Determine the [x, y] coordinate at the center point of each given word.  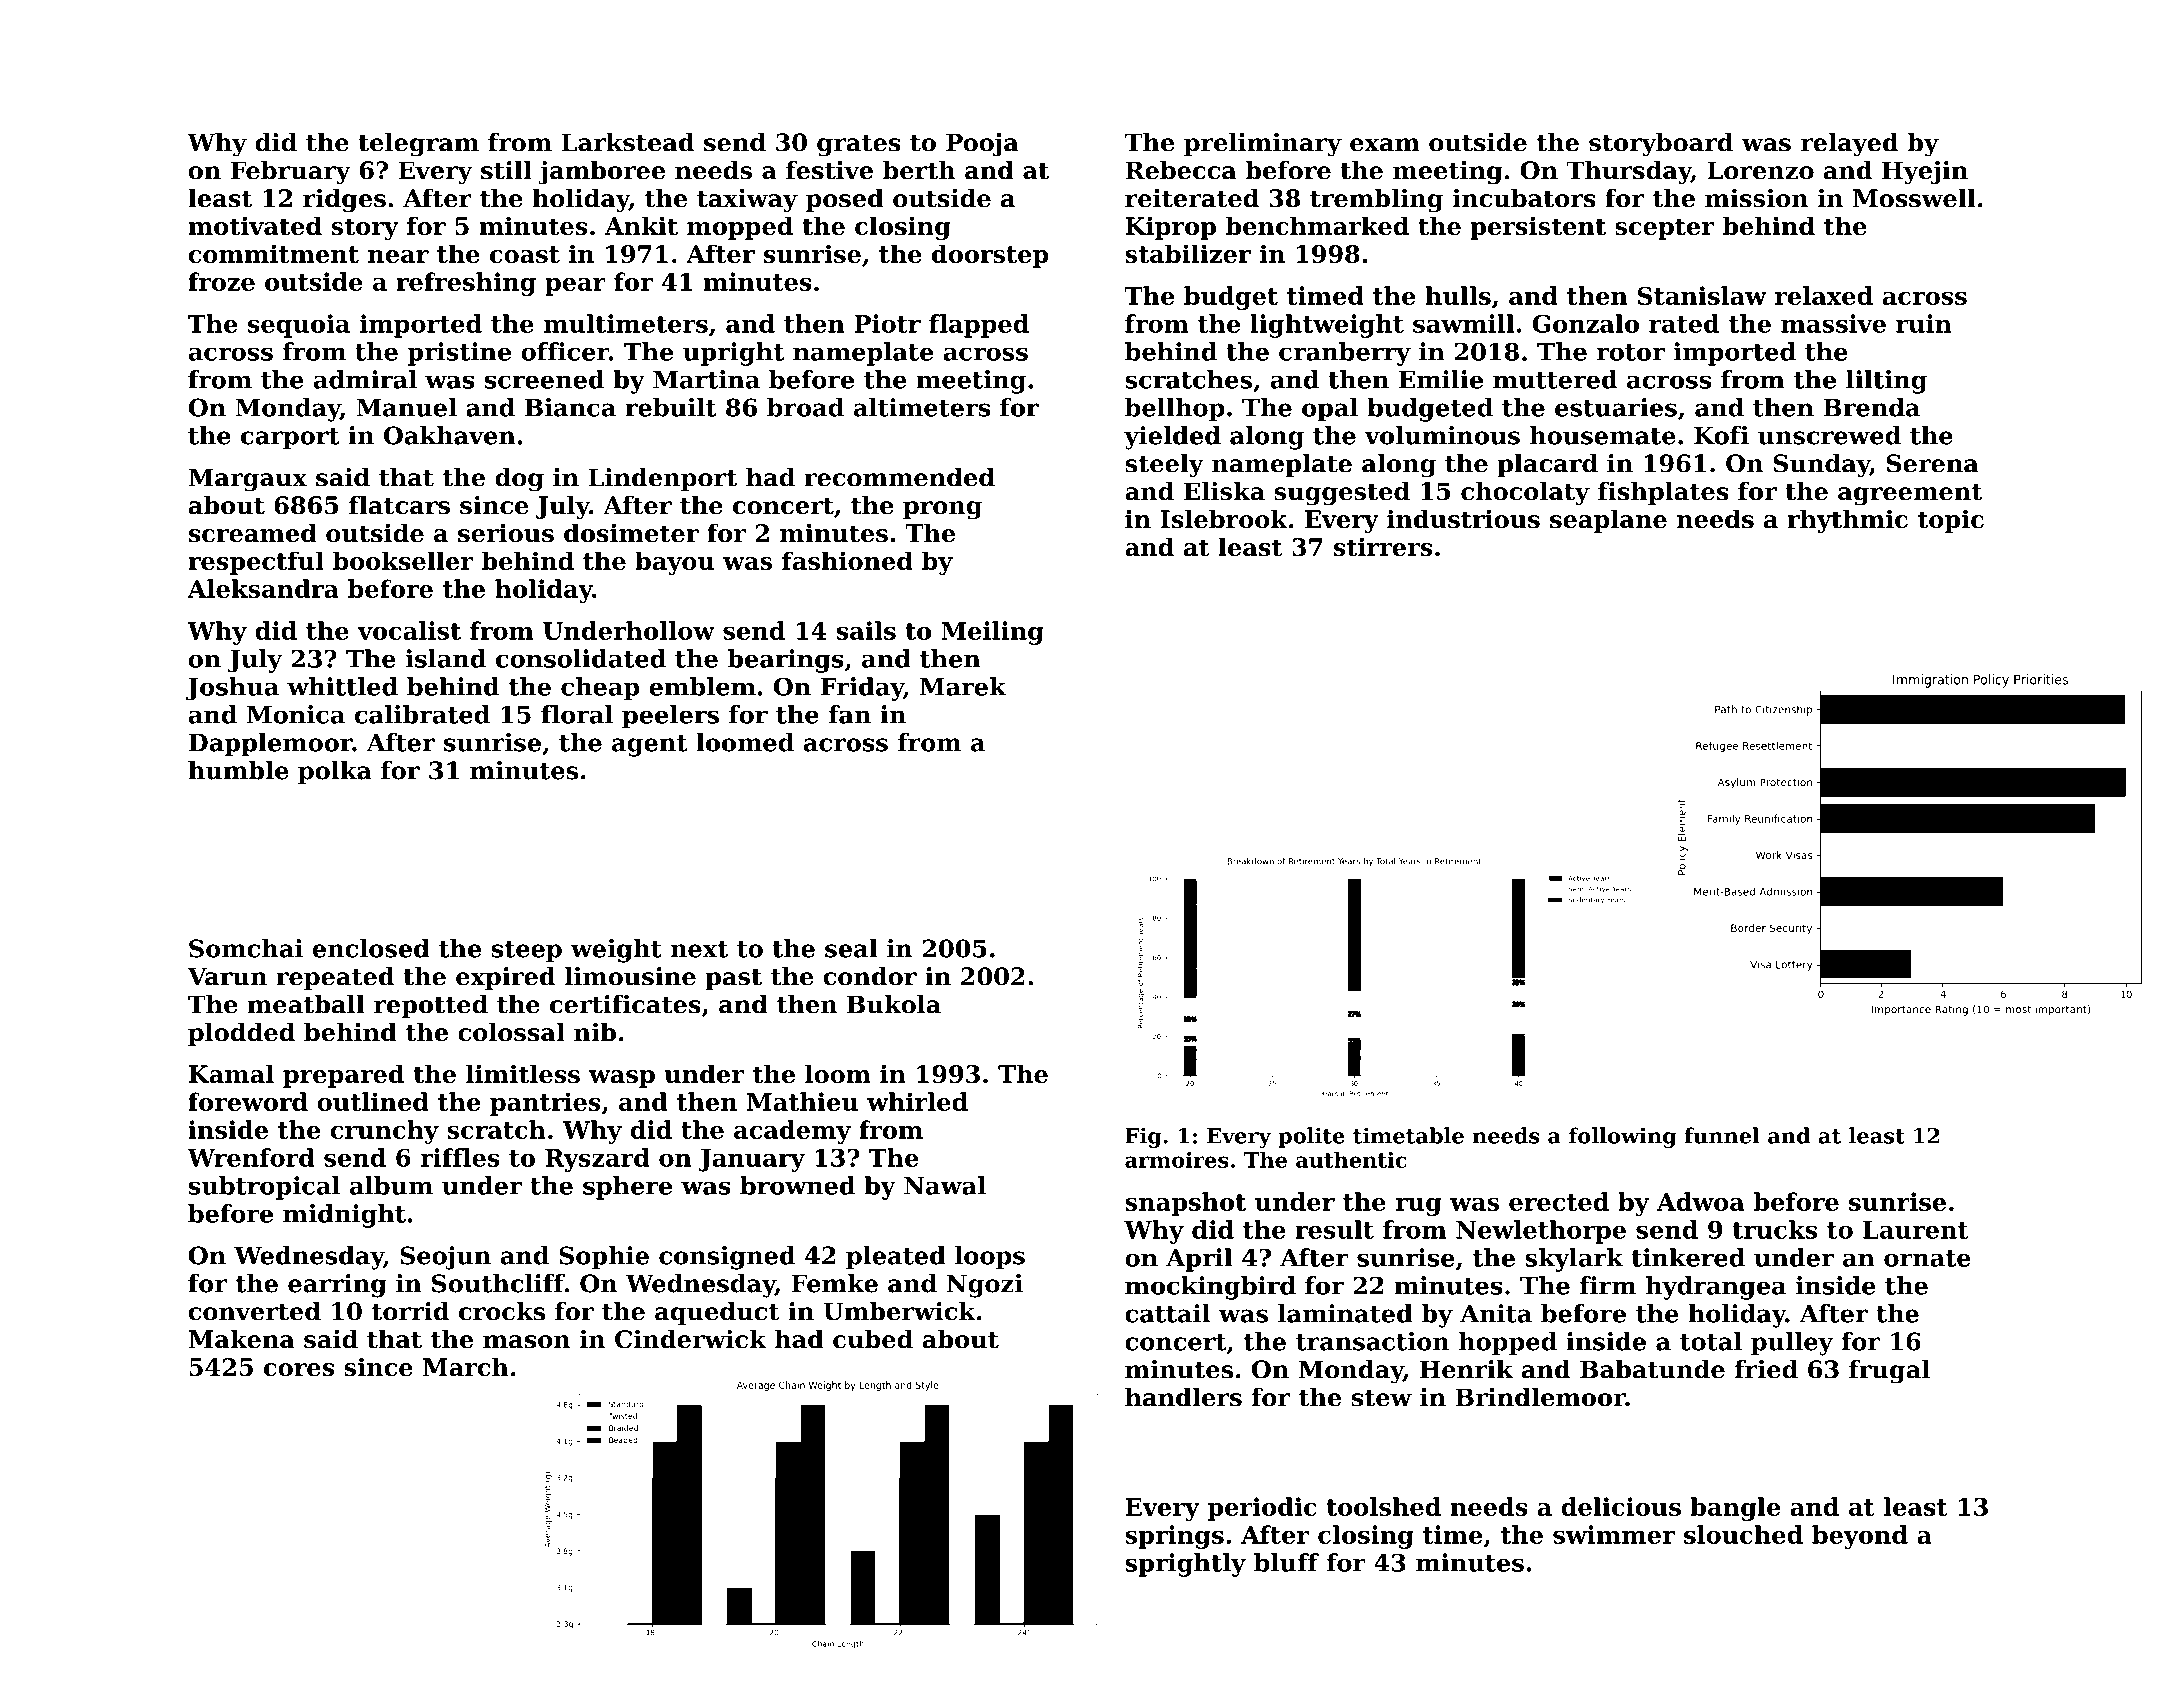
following [1622, 1137]
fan [849, 714]
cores [299, 1370]
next [699, 949]
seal [851, 948]
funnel [1722, 1135]
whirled [917, 1101]
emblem [702, 686]
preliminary [1263, 145]
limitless [523, 1073]
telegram [418, 145]
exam [1385, 145]
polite [1311, 1137]
